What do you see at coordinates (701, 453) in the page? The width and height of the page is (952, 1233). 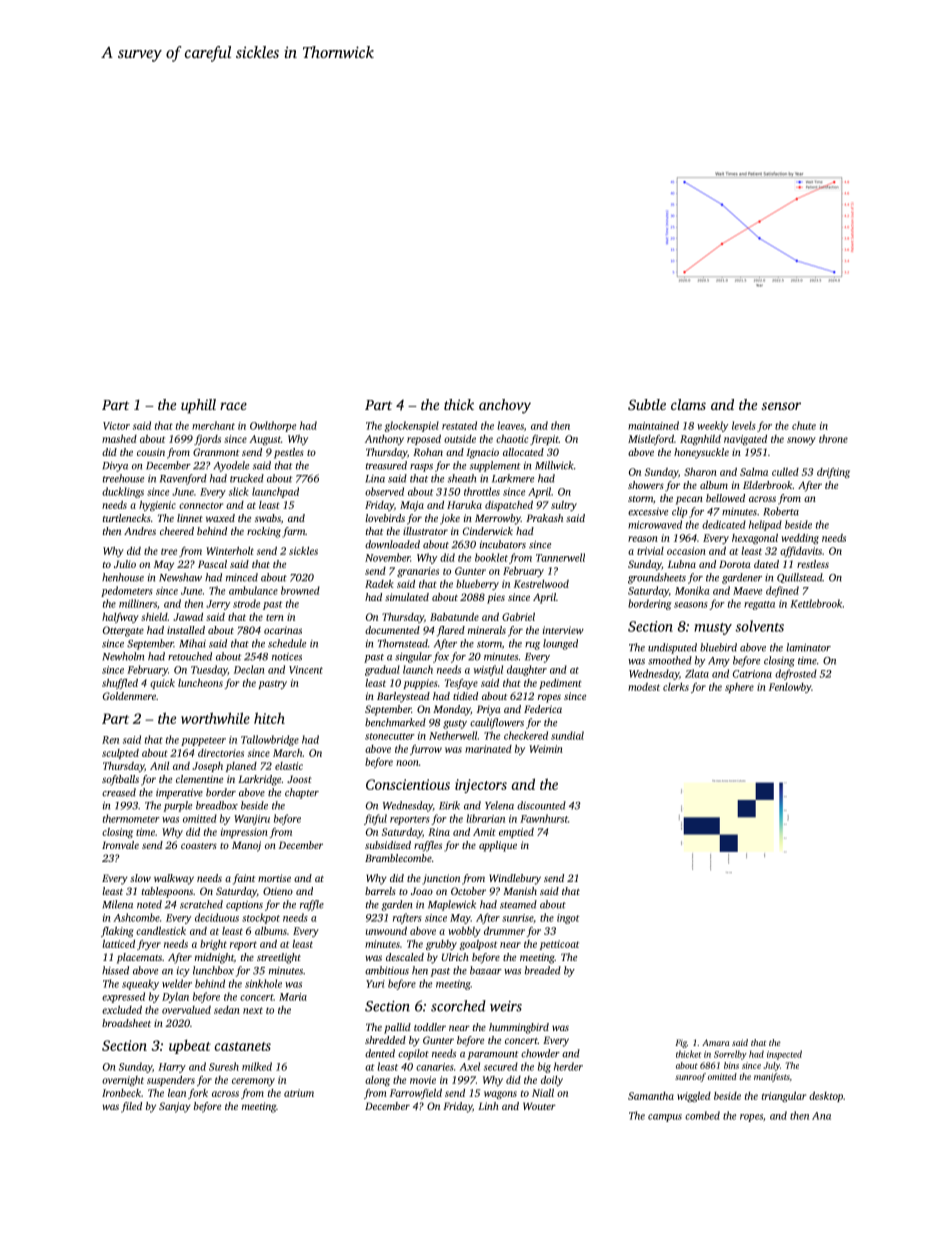 I see `honeysuckle` at bounding box center [701, 453].
